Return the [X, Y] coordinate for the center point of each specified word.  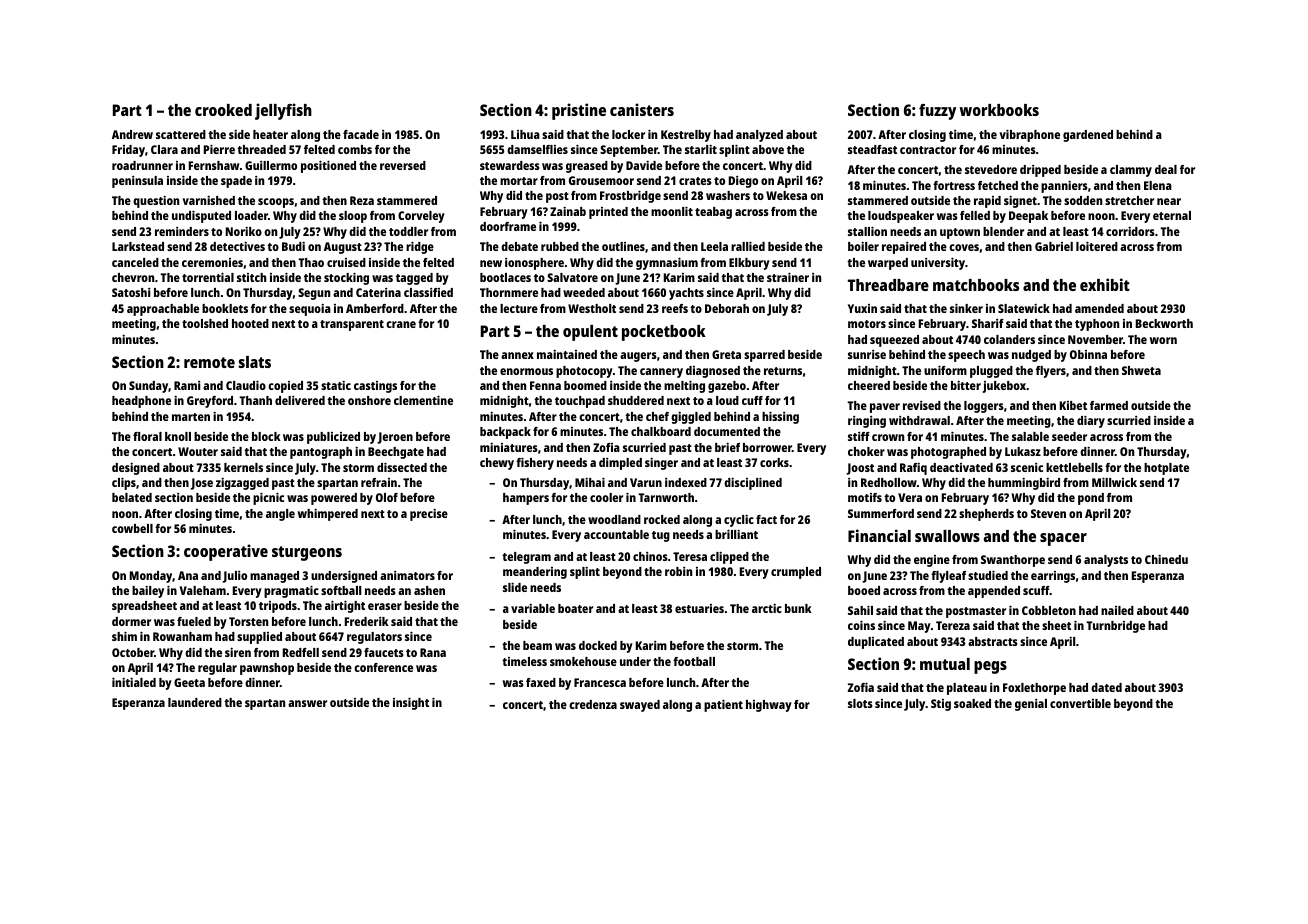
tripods [278, 607]
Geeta [189, 682]
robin [678, 571]
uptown [960, 233]
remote [209, 362]
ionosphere [534, 264]
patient [723, 706]
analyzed [759, 136]
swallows [947, 536]
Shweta [1141, 370]
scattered [181, 134]
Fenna [545, 385]
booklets [225, 308]
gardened [1088, 136]
